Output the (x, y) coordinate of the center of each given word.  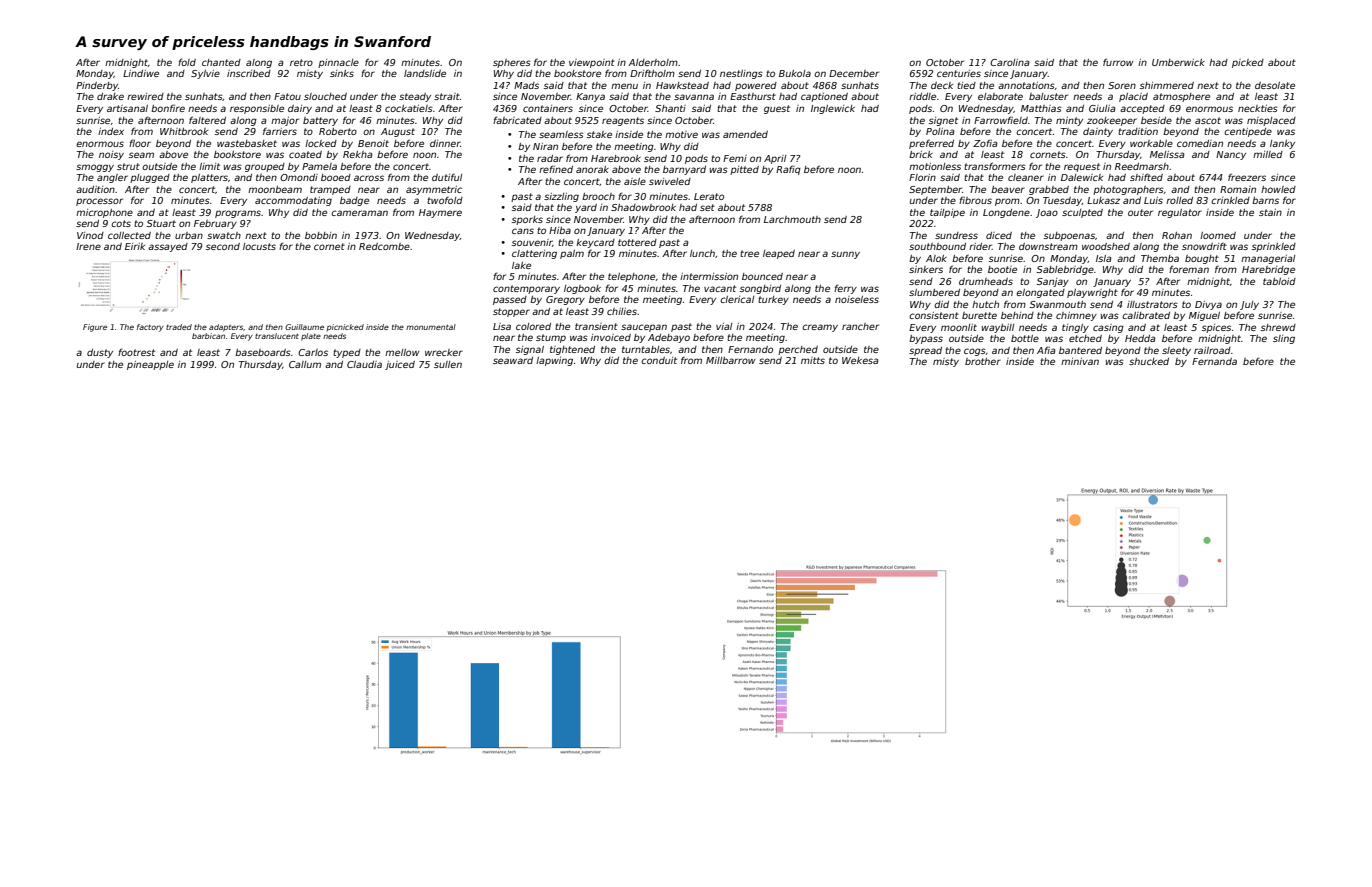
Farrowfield (1001, 120)
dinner (445, 143)
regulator (1180, 213)
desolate (1275, 85)
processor (99, 202)
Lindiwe (141, 73)
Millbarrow (730, 360)
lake (521, 265)
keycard (595, 243)
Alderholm (653, 62)
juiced (400, 365)
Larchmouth (792, 219)
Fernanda (1214, 361)
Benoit (373, 143)
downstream (1048, 246)
